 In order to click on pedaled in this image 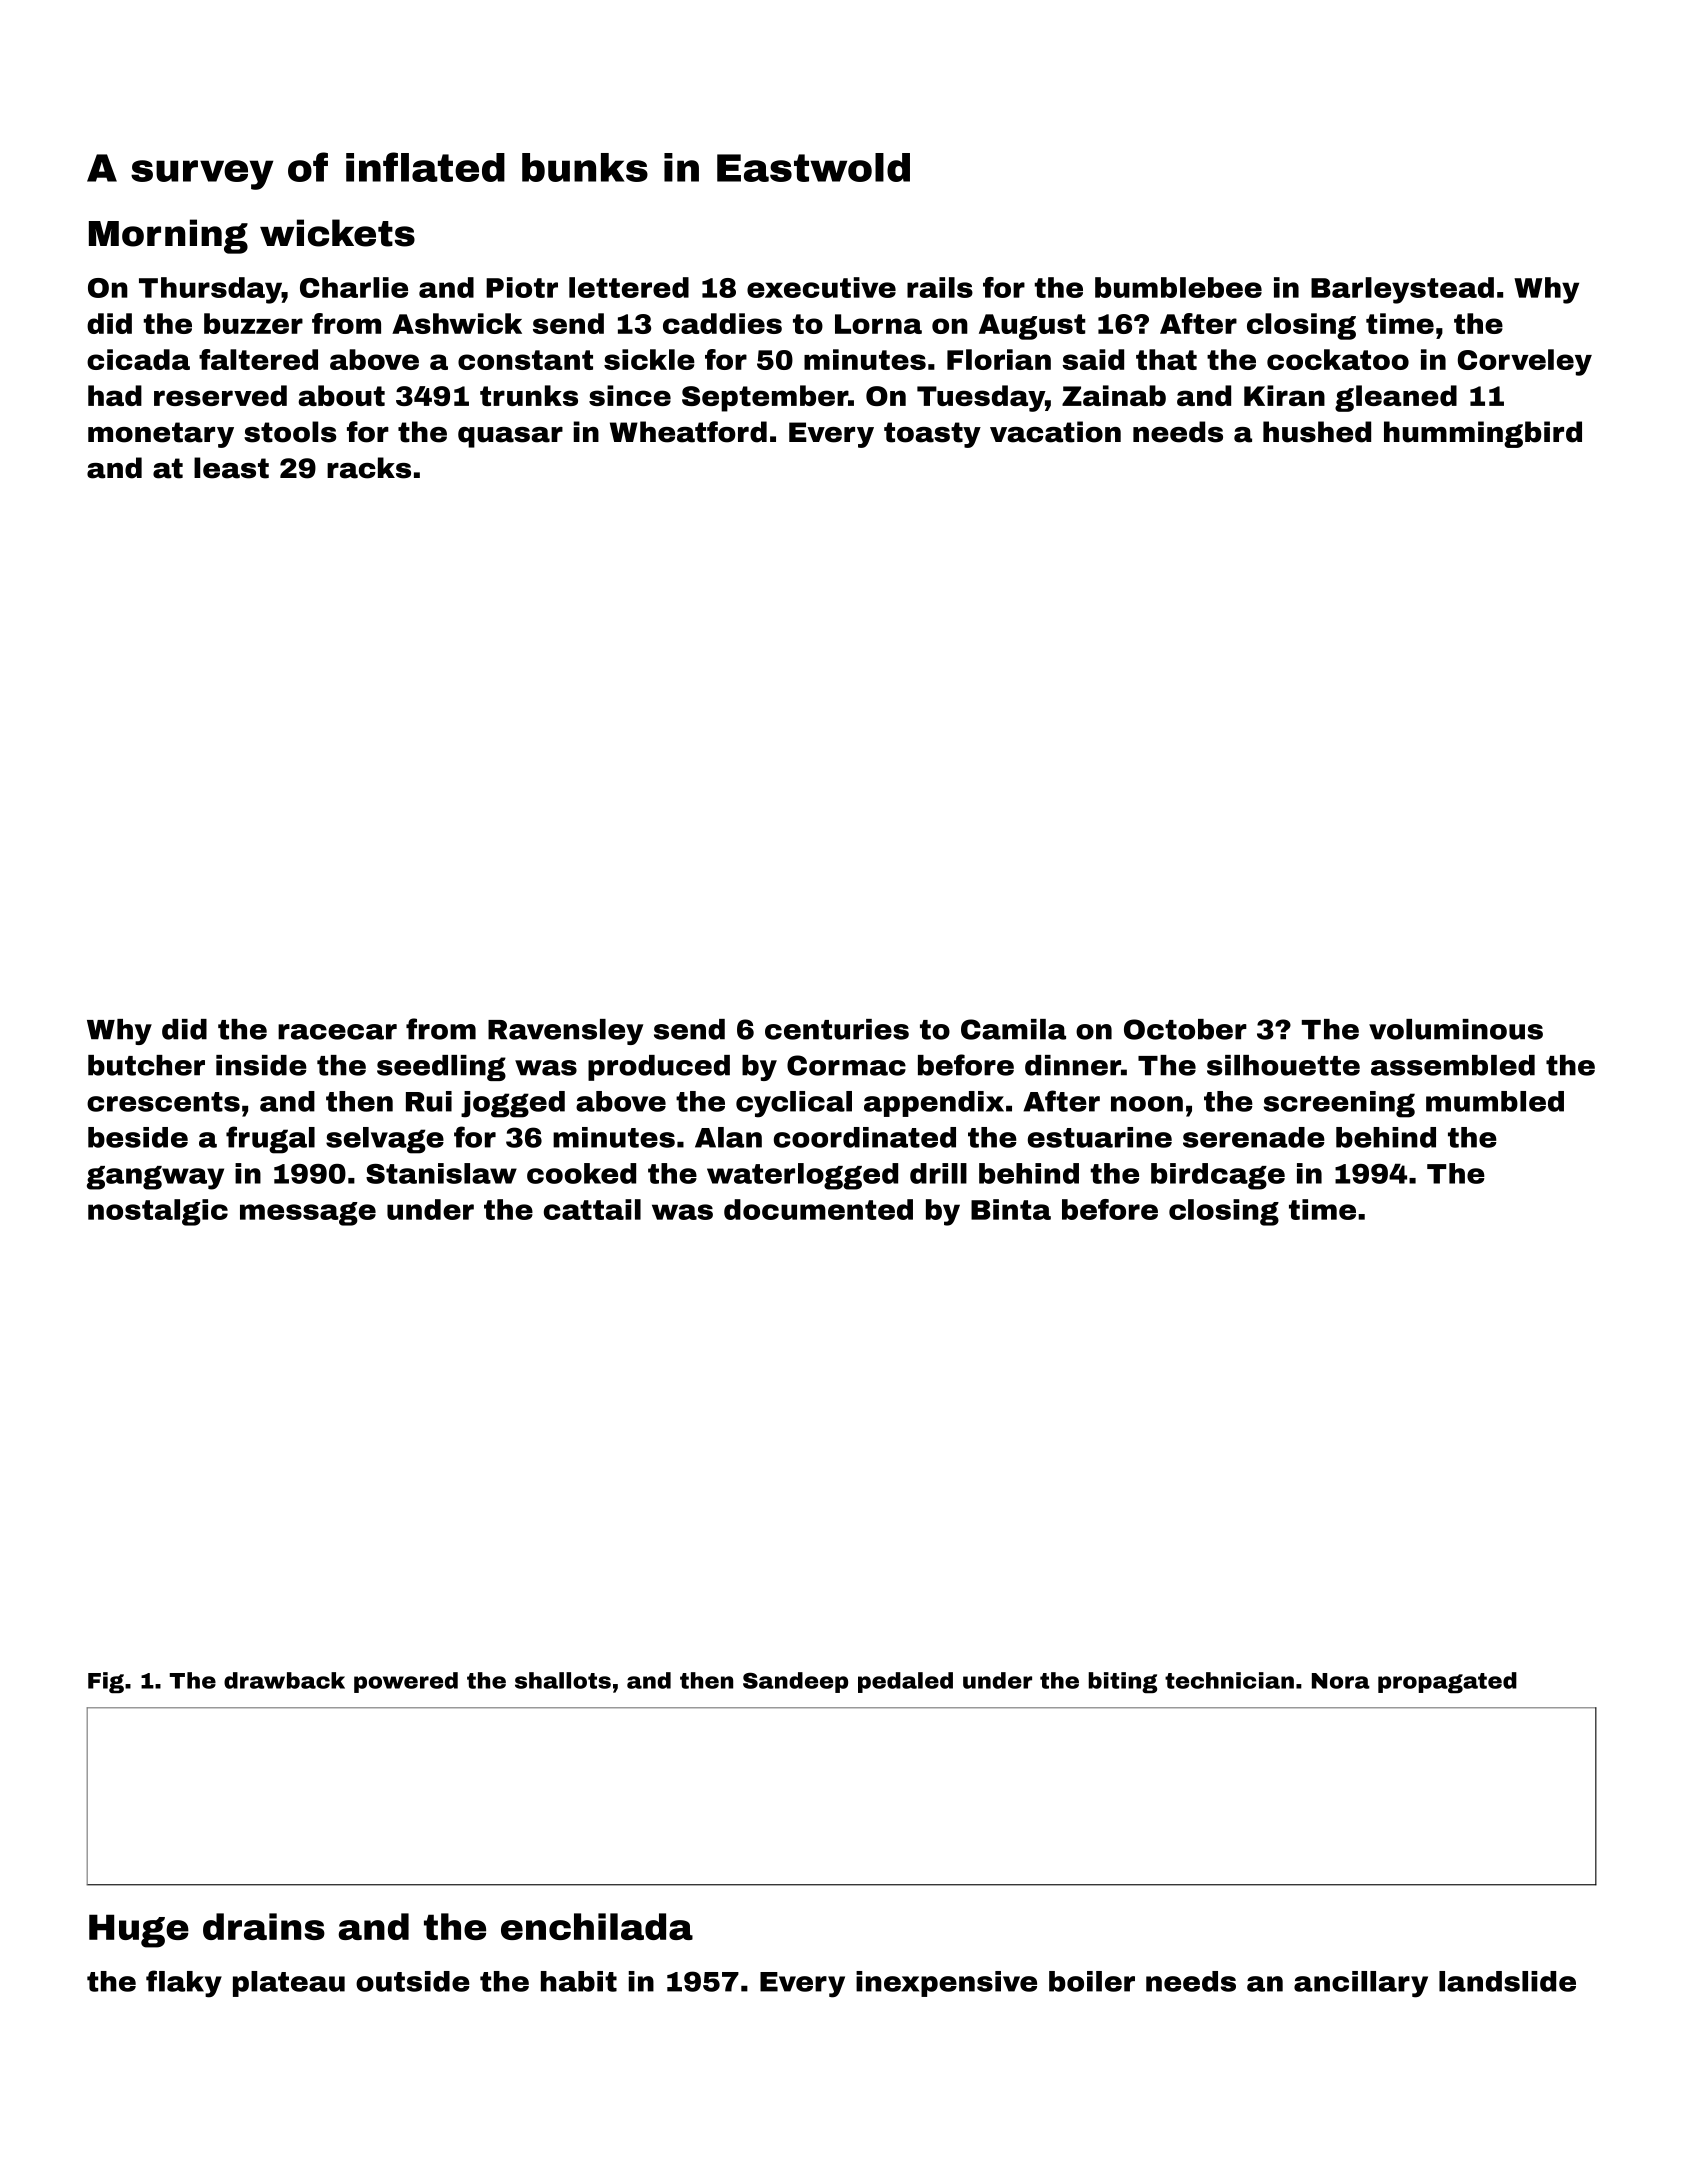, I will do `click(905, 1682)`.
